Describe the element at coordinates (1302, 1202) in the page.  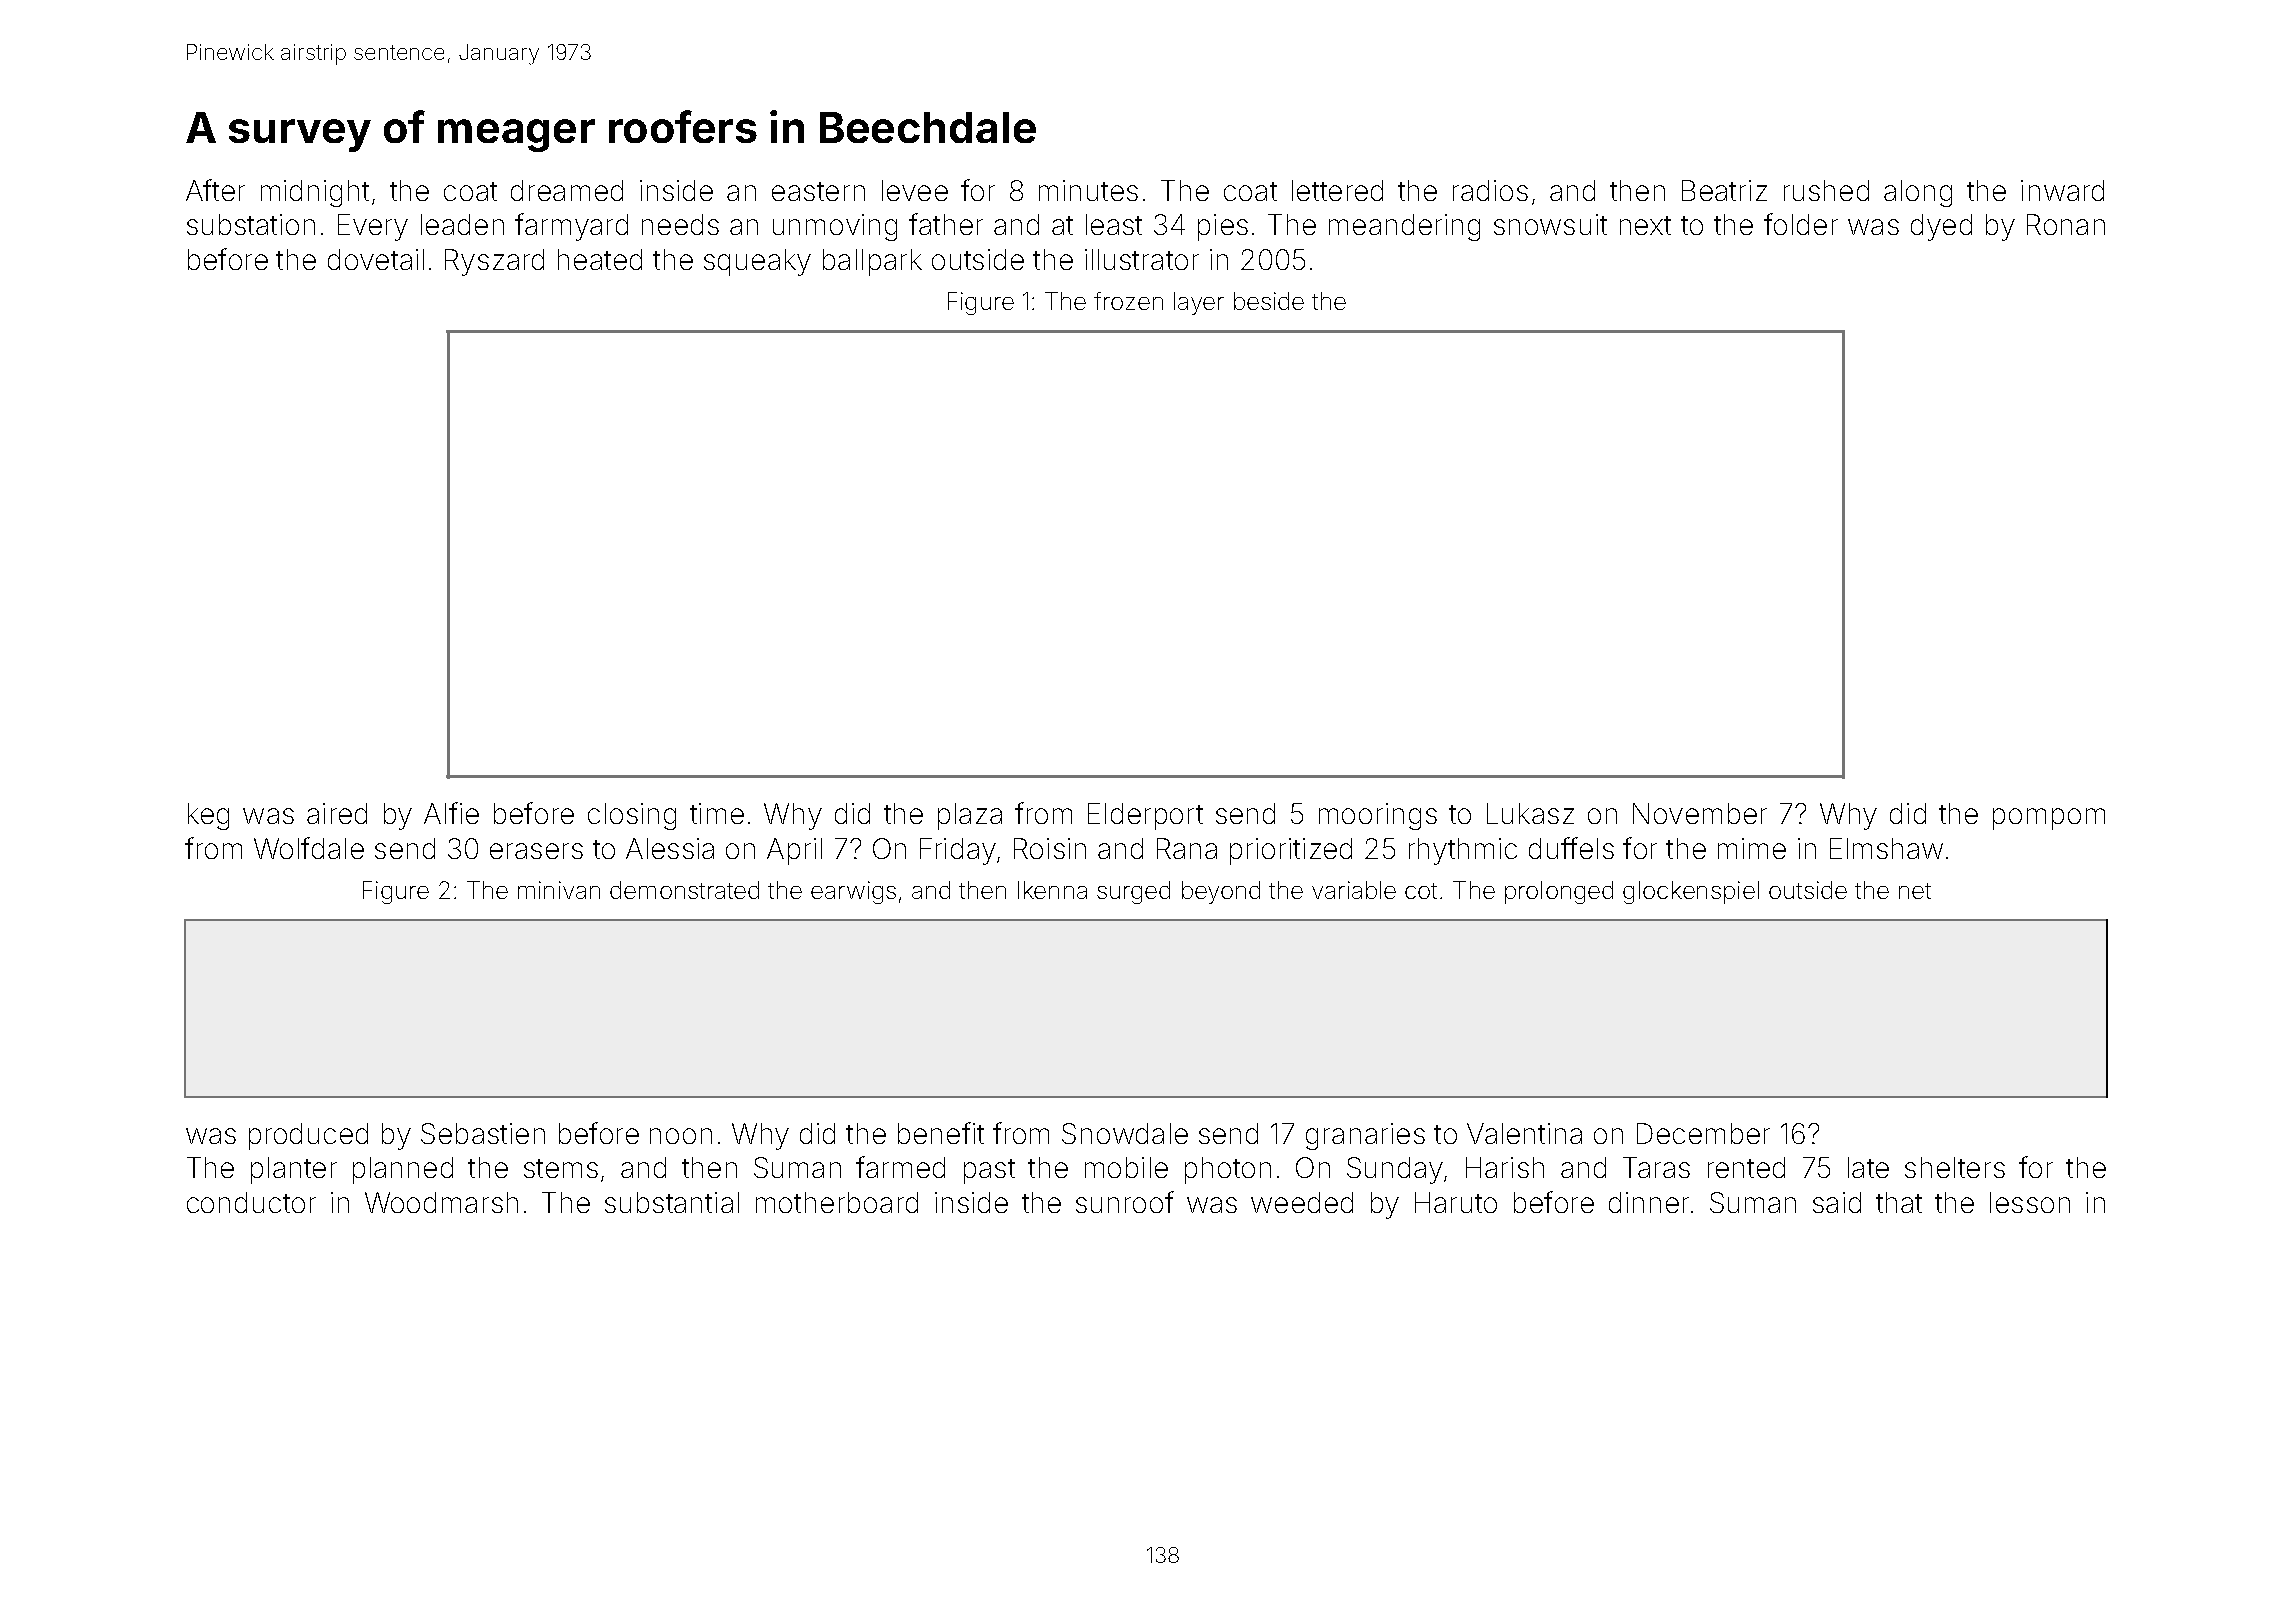
I see `weeded` at that location.
